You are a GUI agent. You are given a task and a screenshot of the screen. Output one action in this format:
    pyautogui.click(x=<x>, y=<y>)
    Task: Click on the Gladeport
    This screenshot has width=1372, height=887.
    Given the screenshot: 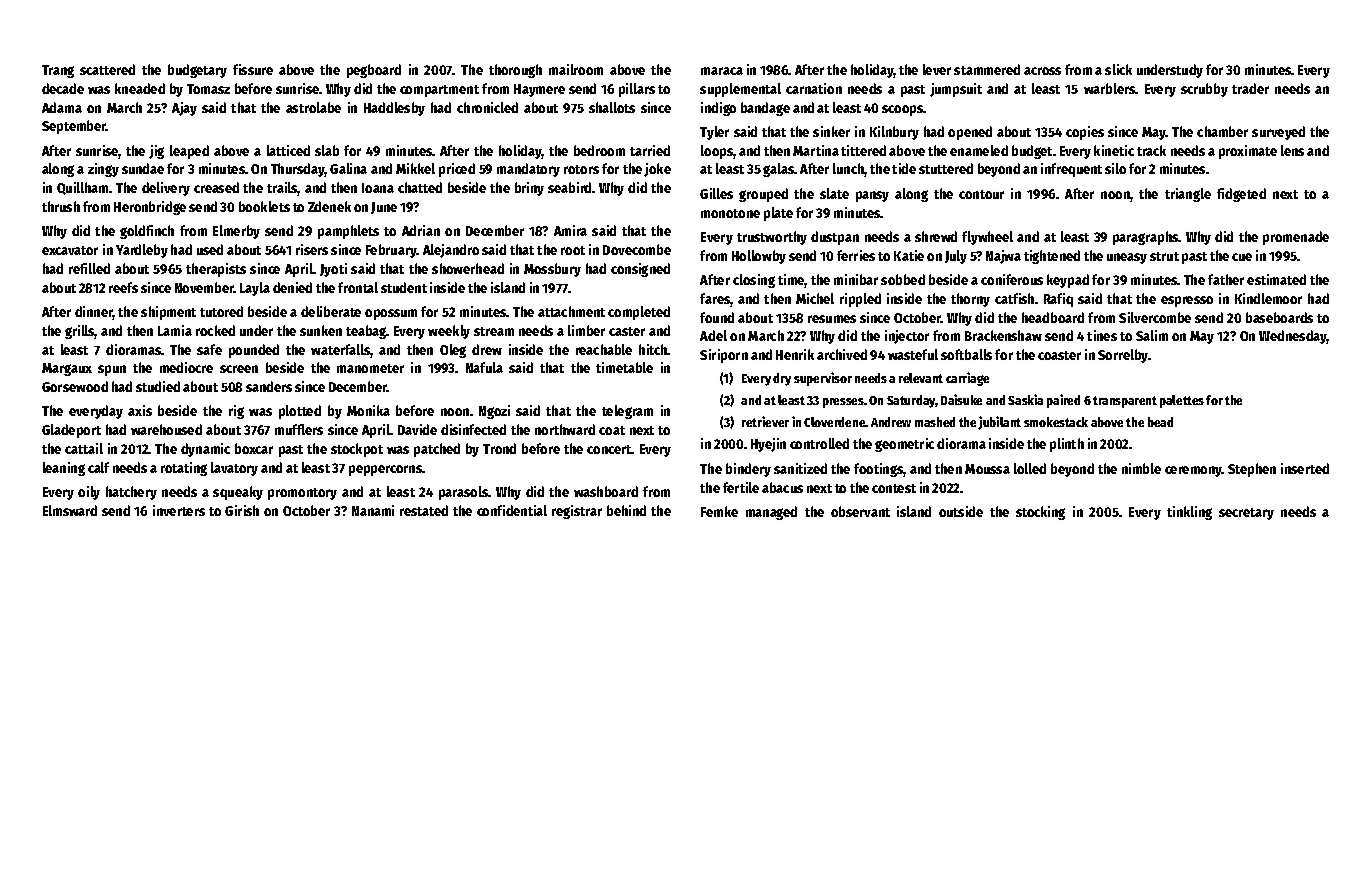 What is the action you would take?
    pyautogui.click(x=71, y=431)
